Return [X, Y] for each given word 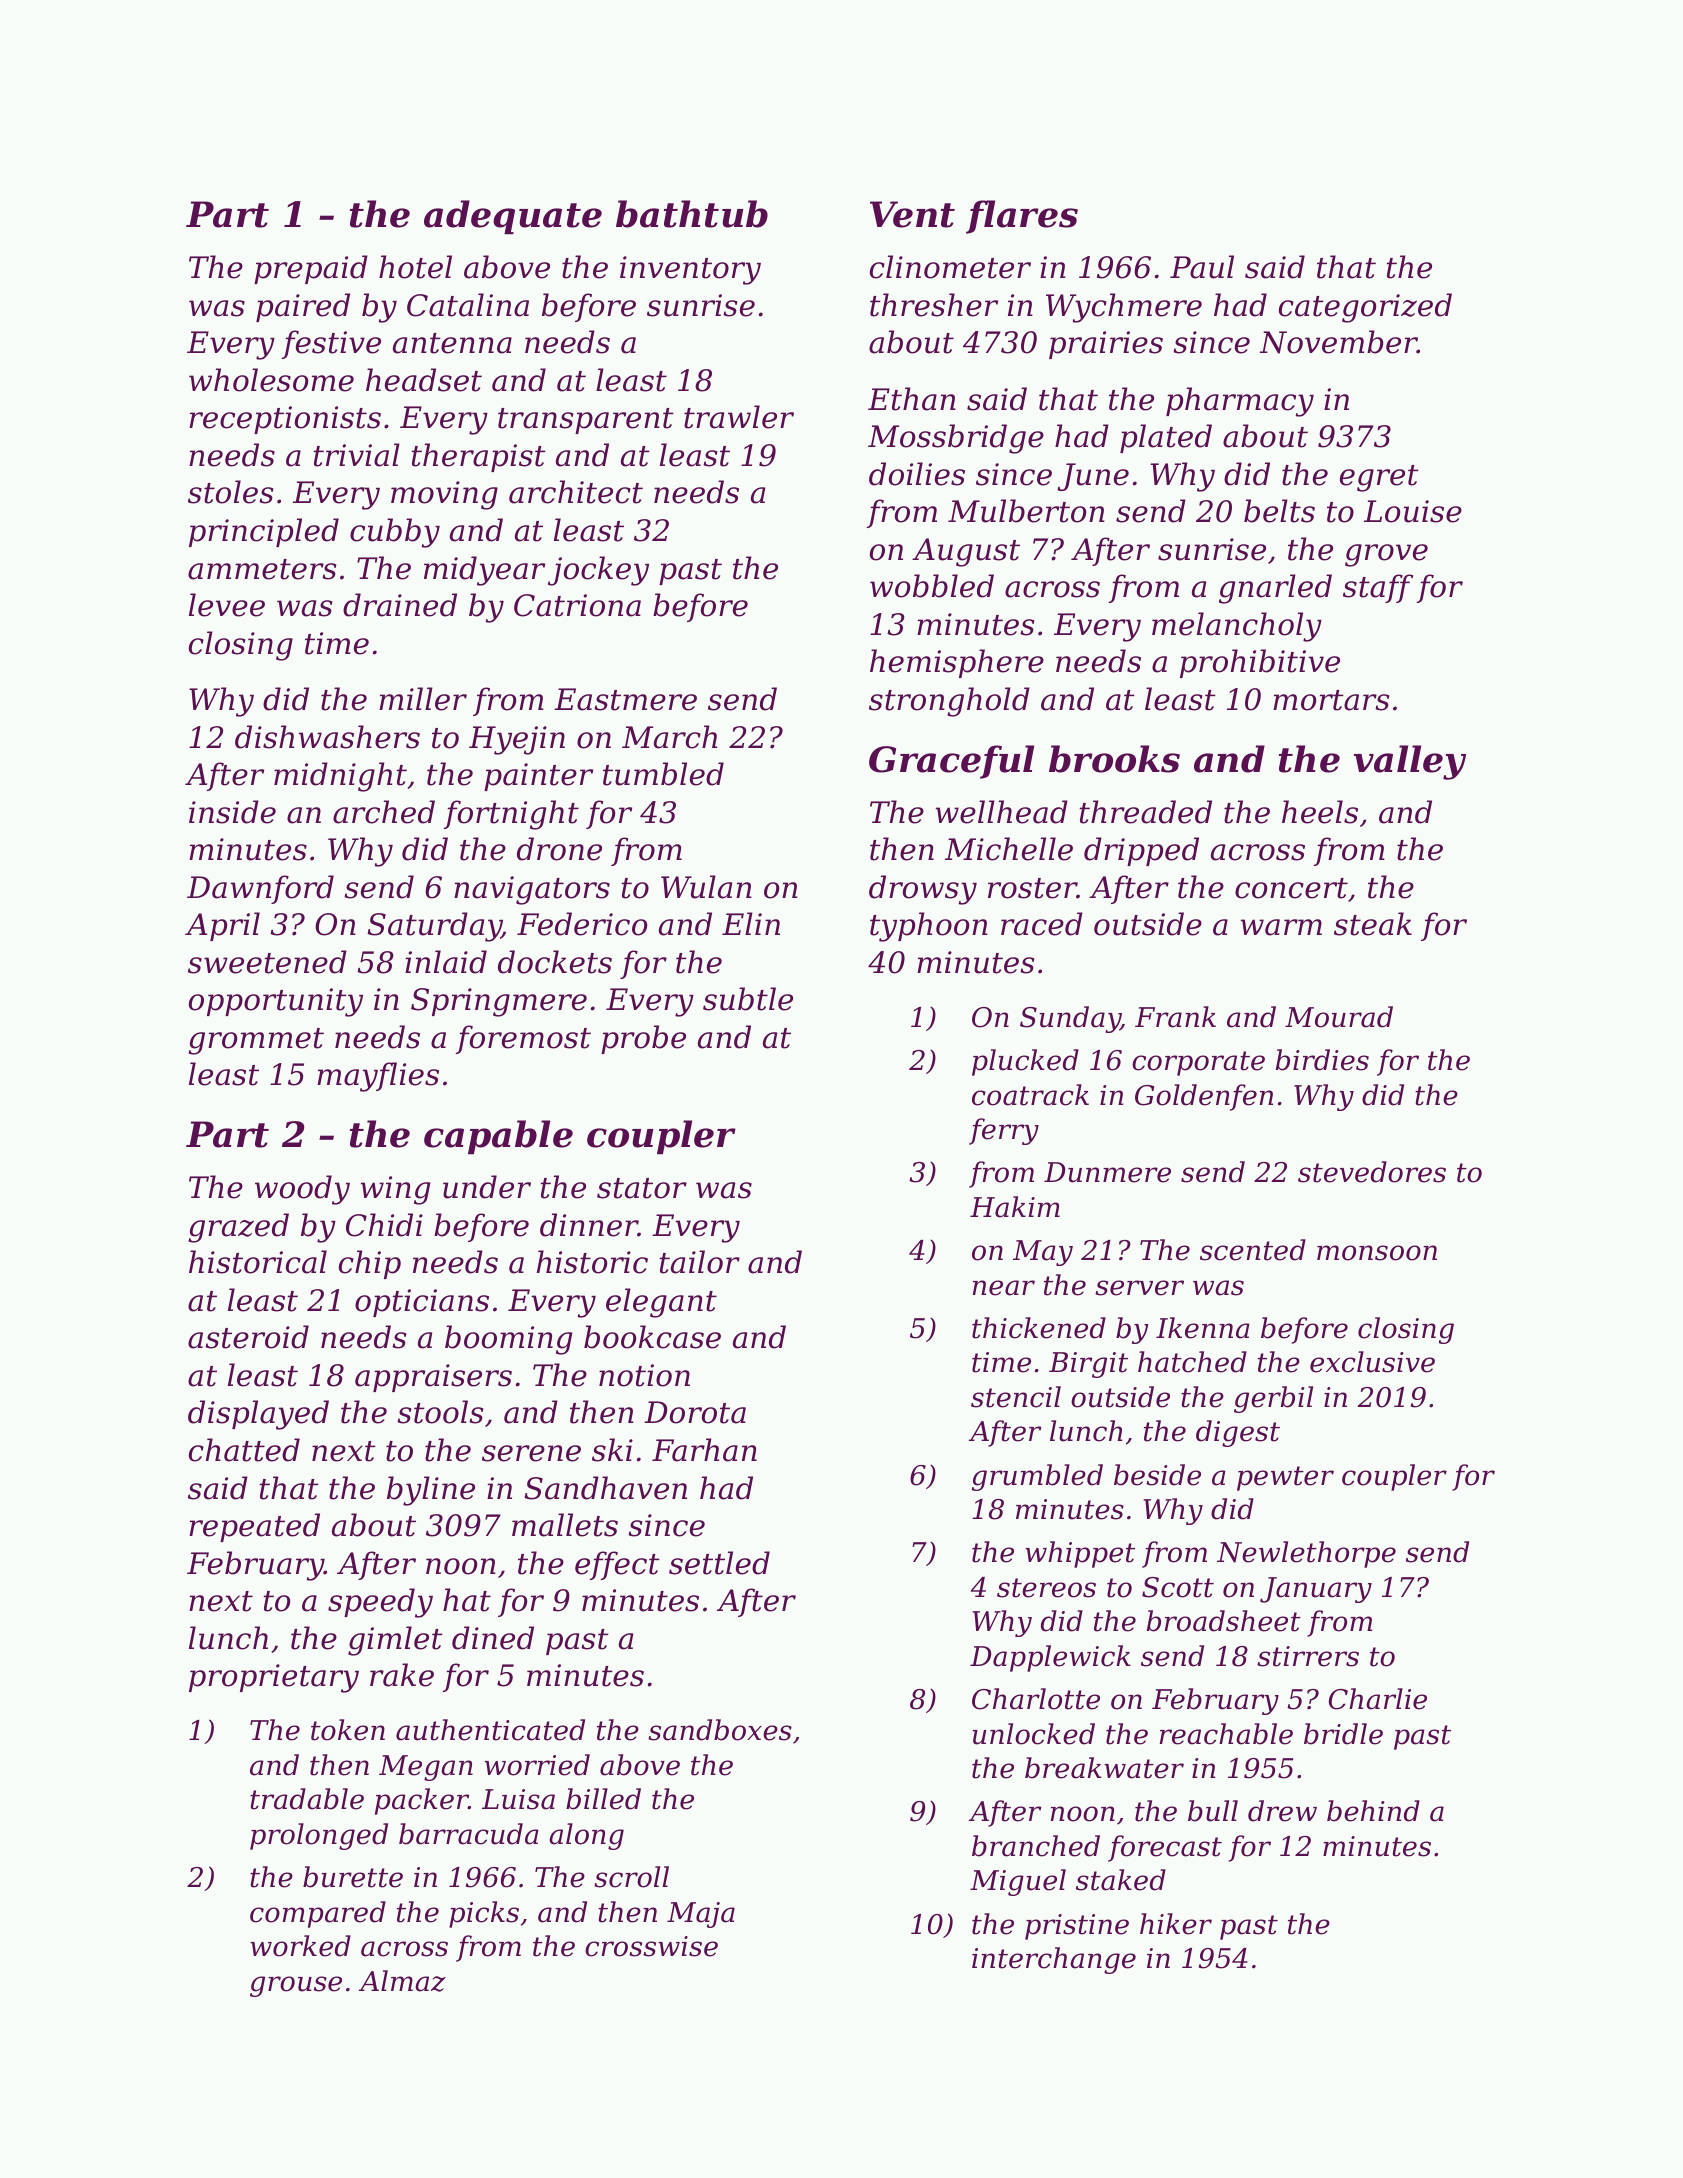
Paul [1202, 267]
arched [384, 812]
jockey [598, 571]
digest [1238, 1433]
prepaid [311, 269]
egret [1379, 478]
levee [227, 605]
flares [1022, 217]
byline [431, 1491]
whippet [1080, 1554]
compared [318, 1914]
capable [498, 1137]
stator [642, 1188]
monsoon [1377, 1253]
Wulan [706, 887]
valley [1410, 762]
